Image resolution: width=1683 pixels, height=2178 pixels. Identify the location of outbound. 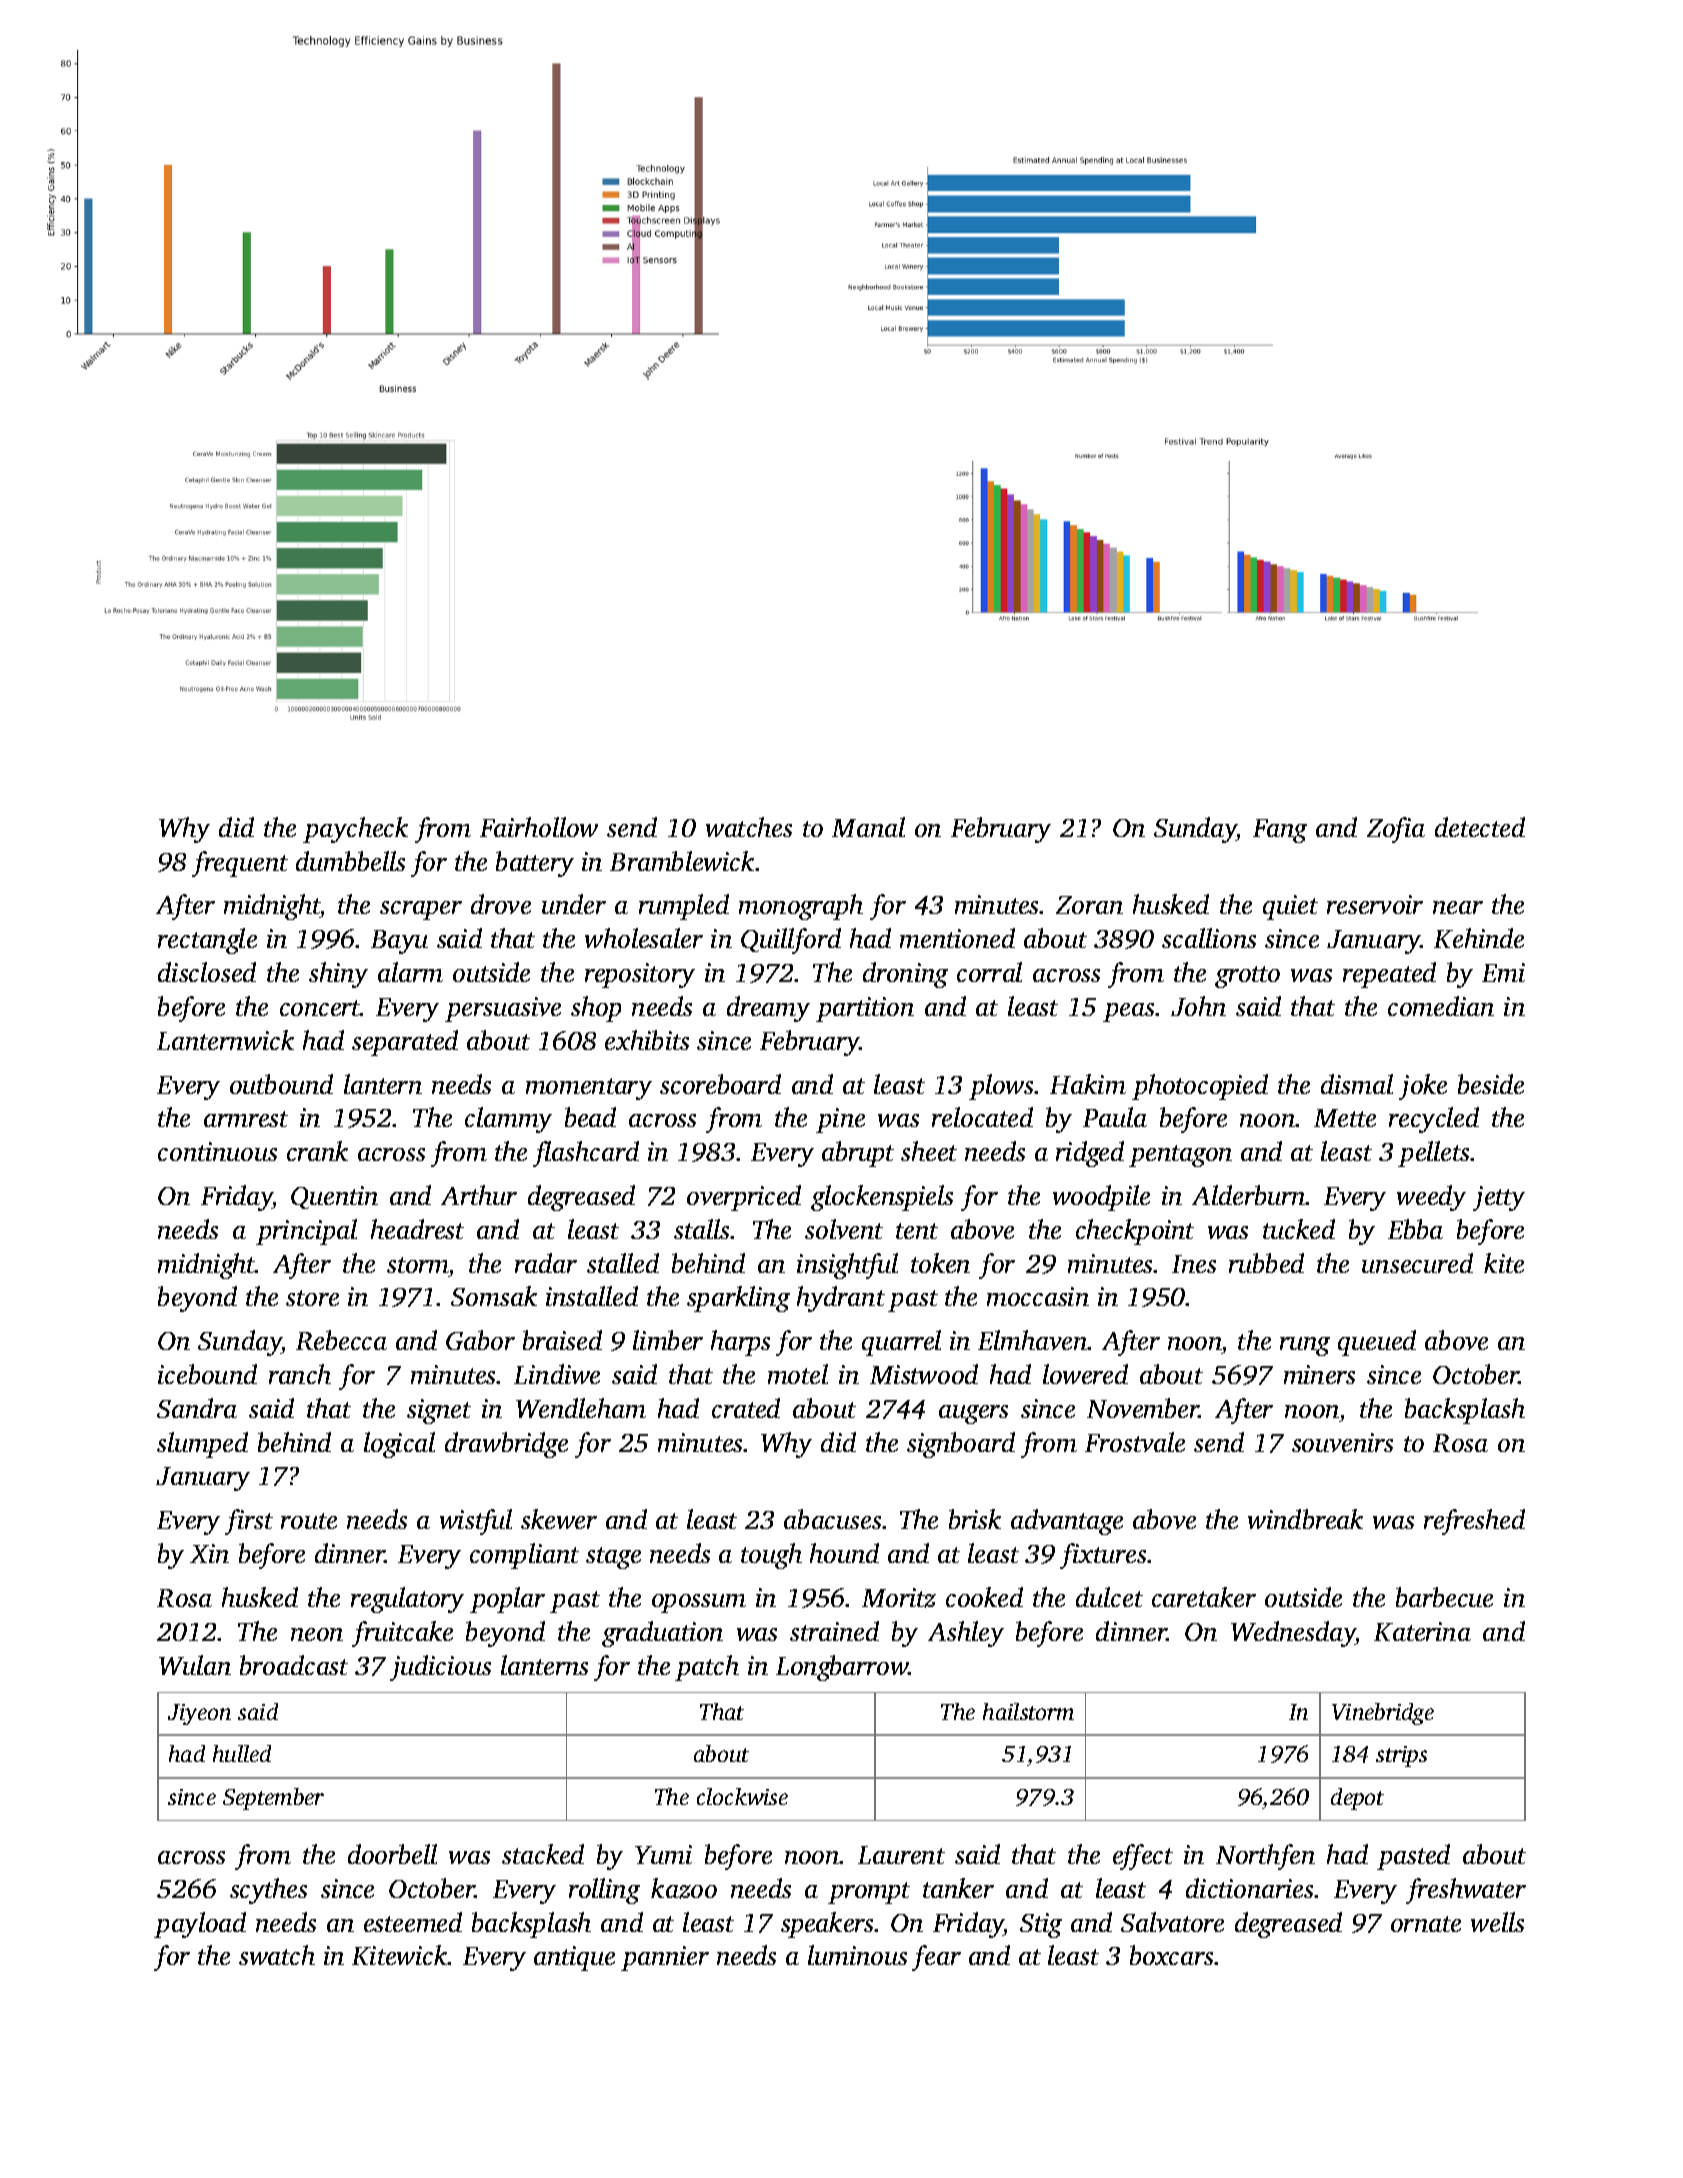
(281, 1084).
